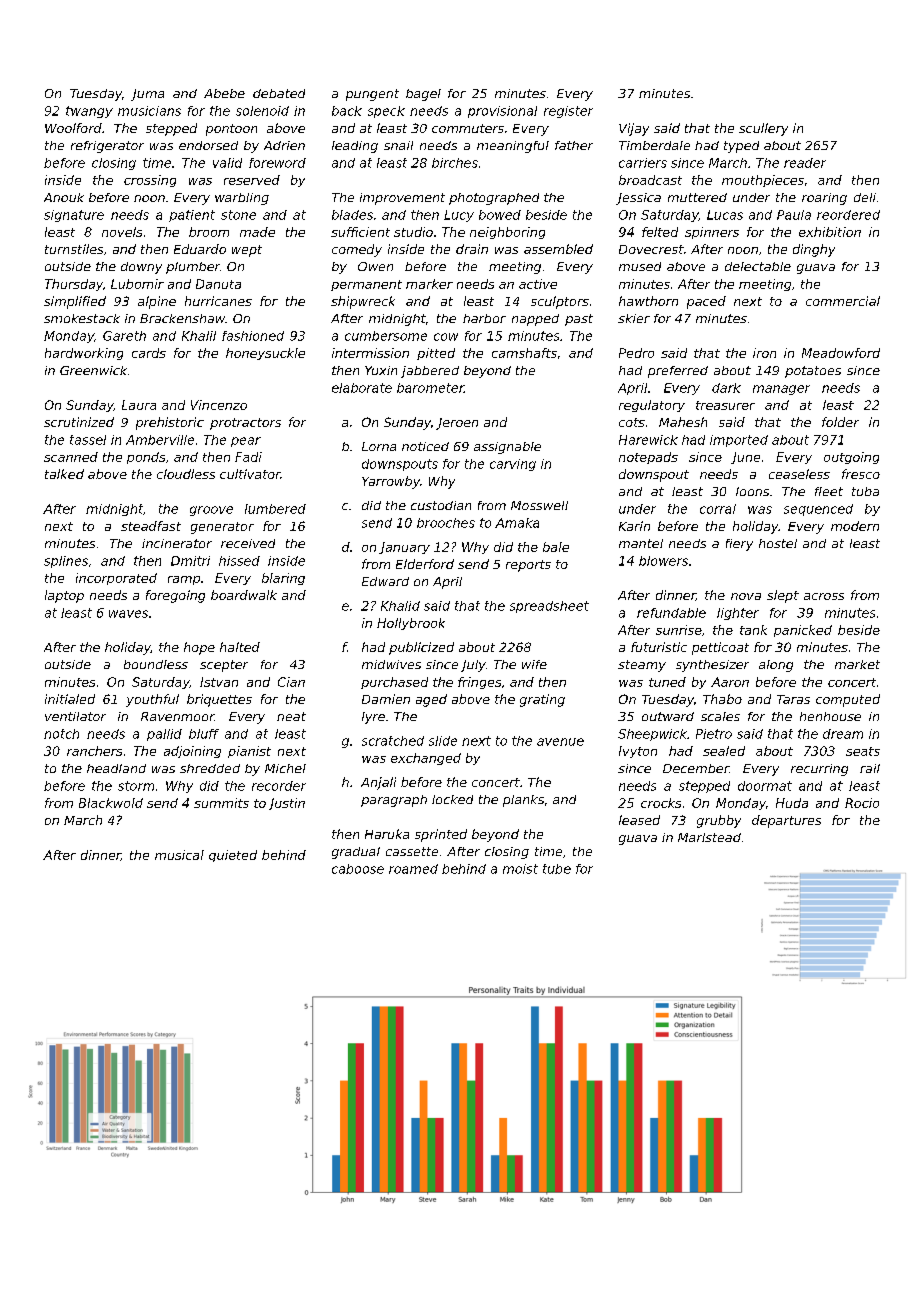  Describe the element at coordinates (539, 505) in the screenshot. I see `Mosswell` at that location.
